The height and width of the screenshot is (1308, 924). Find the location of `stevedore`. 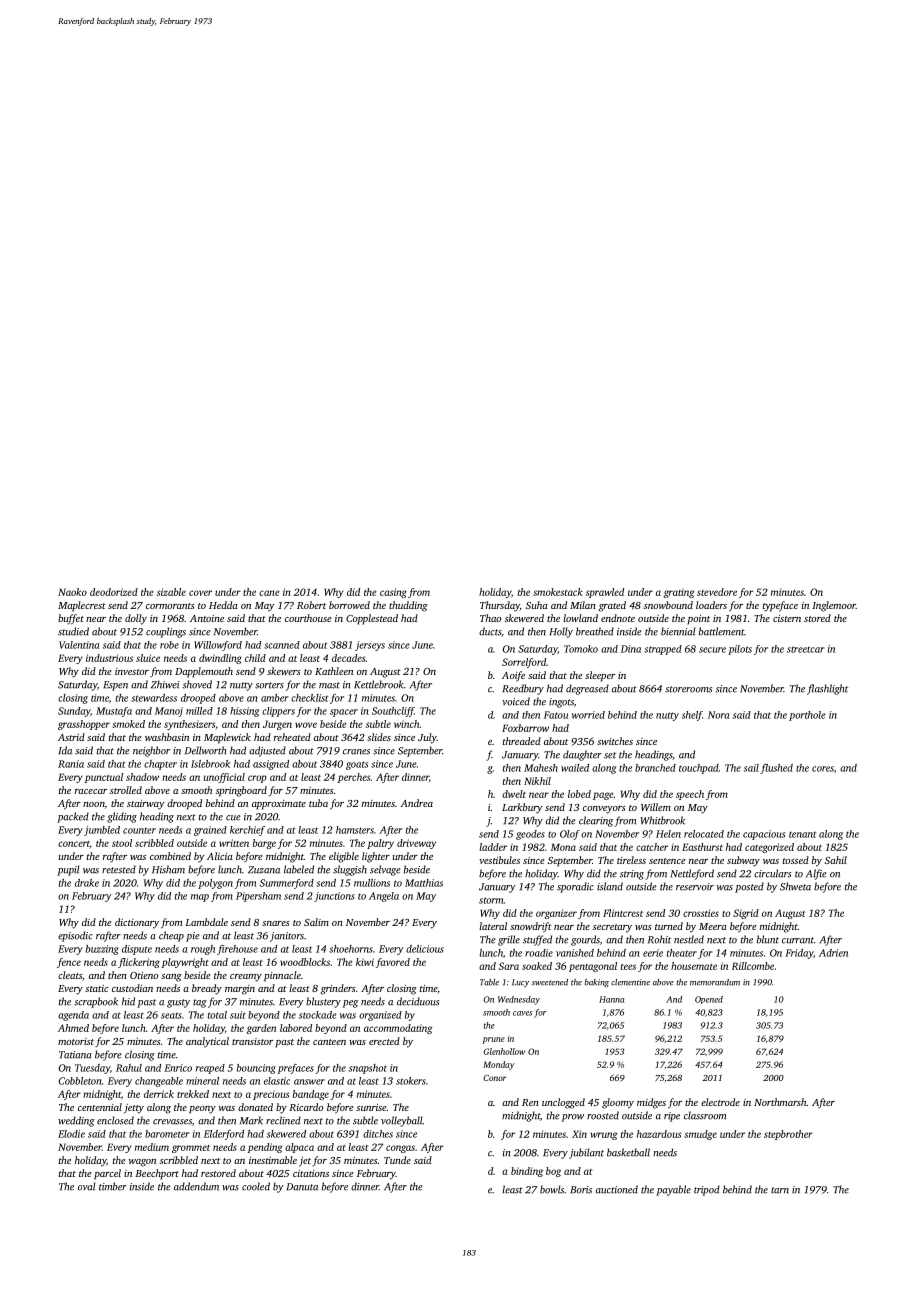

stevedore is located at coordinates (717, 592).
